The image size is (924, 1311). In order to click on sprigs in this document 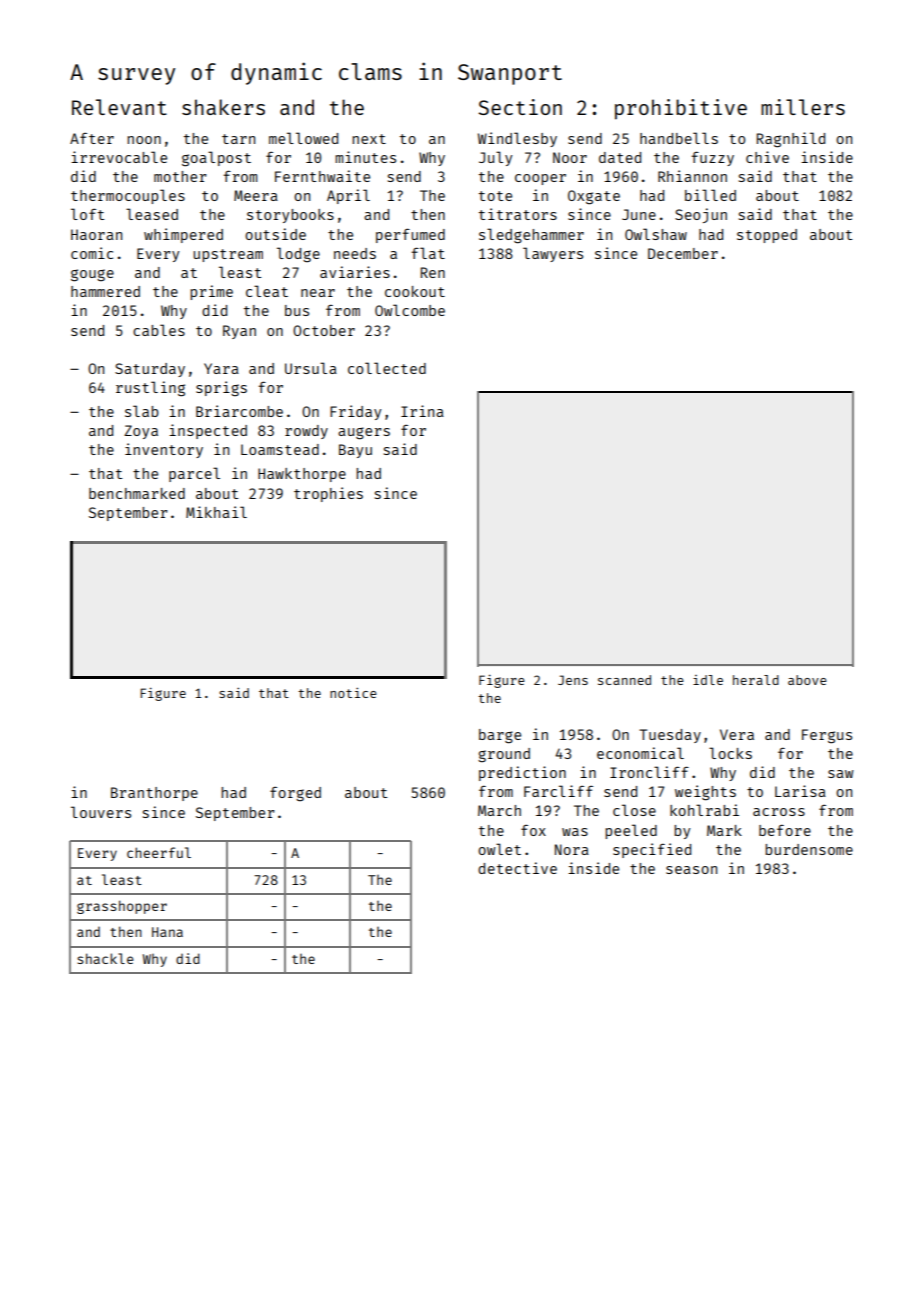, I will do `click(221, 389)`.
